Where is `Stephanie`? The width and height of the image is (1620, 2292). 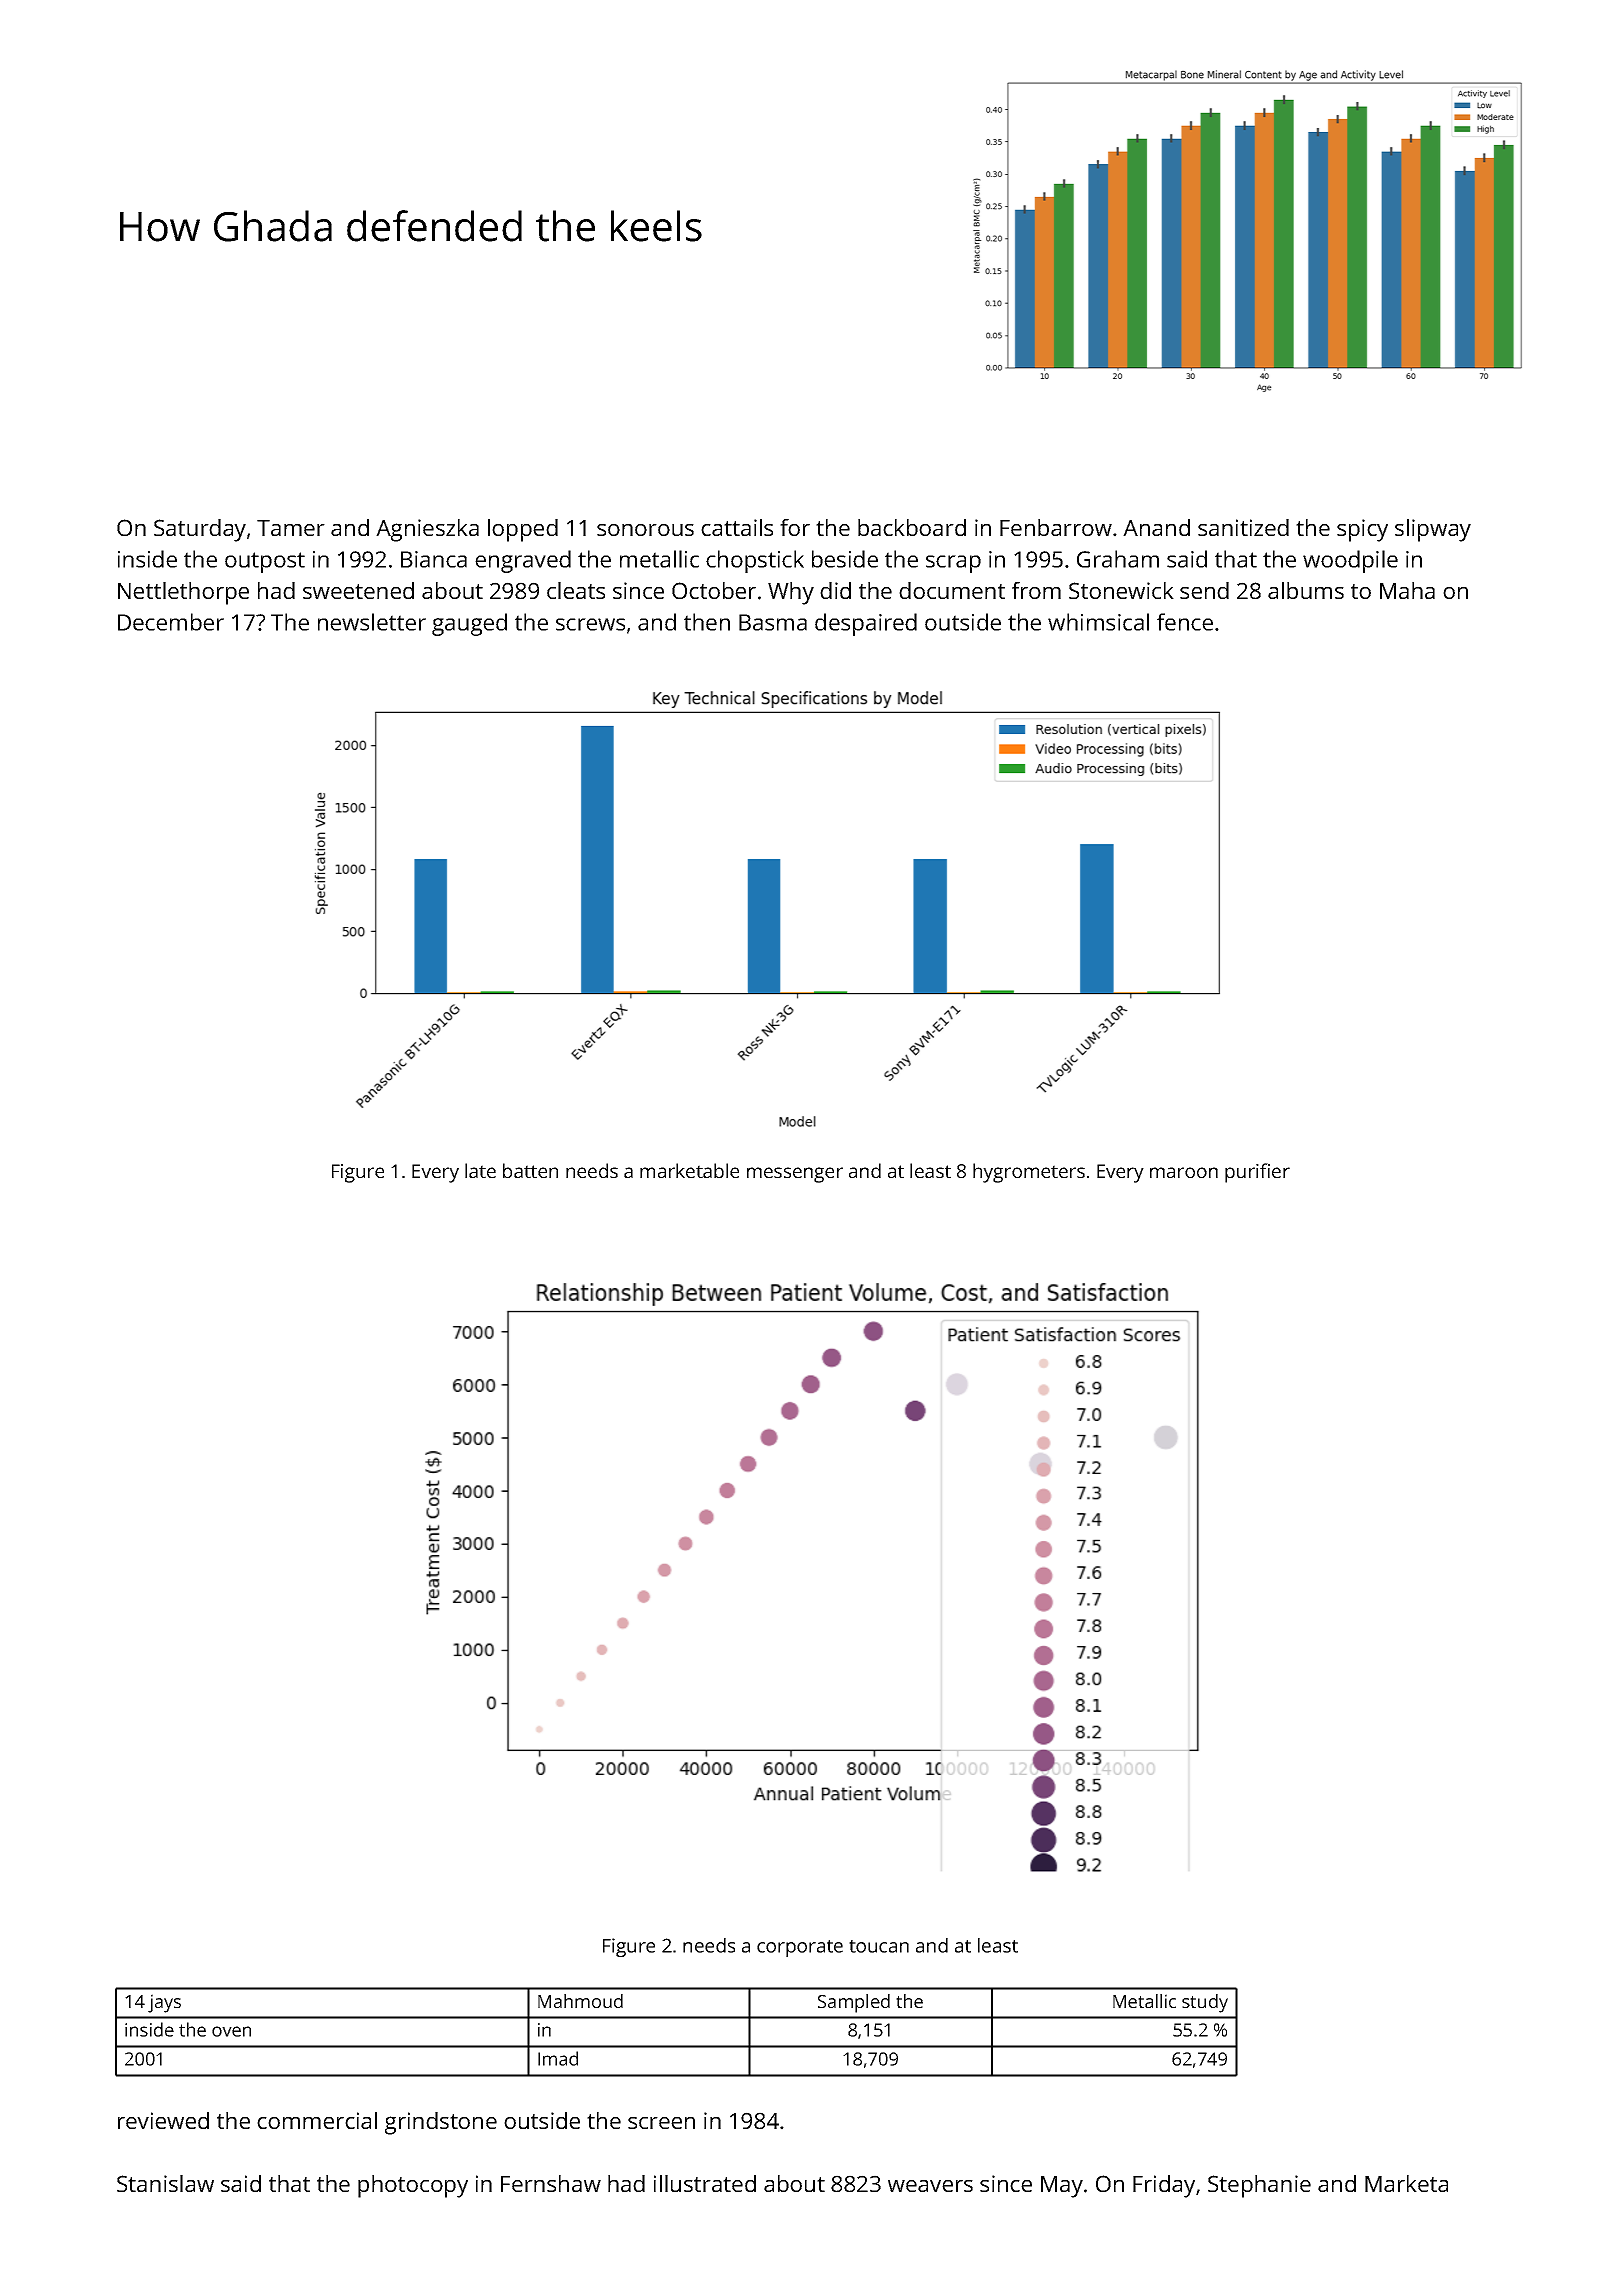
Stephanie is located at coordinates (1259, 2186).
